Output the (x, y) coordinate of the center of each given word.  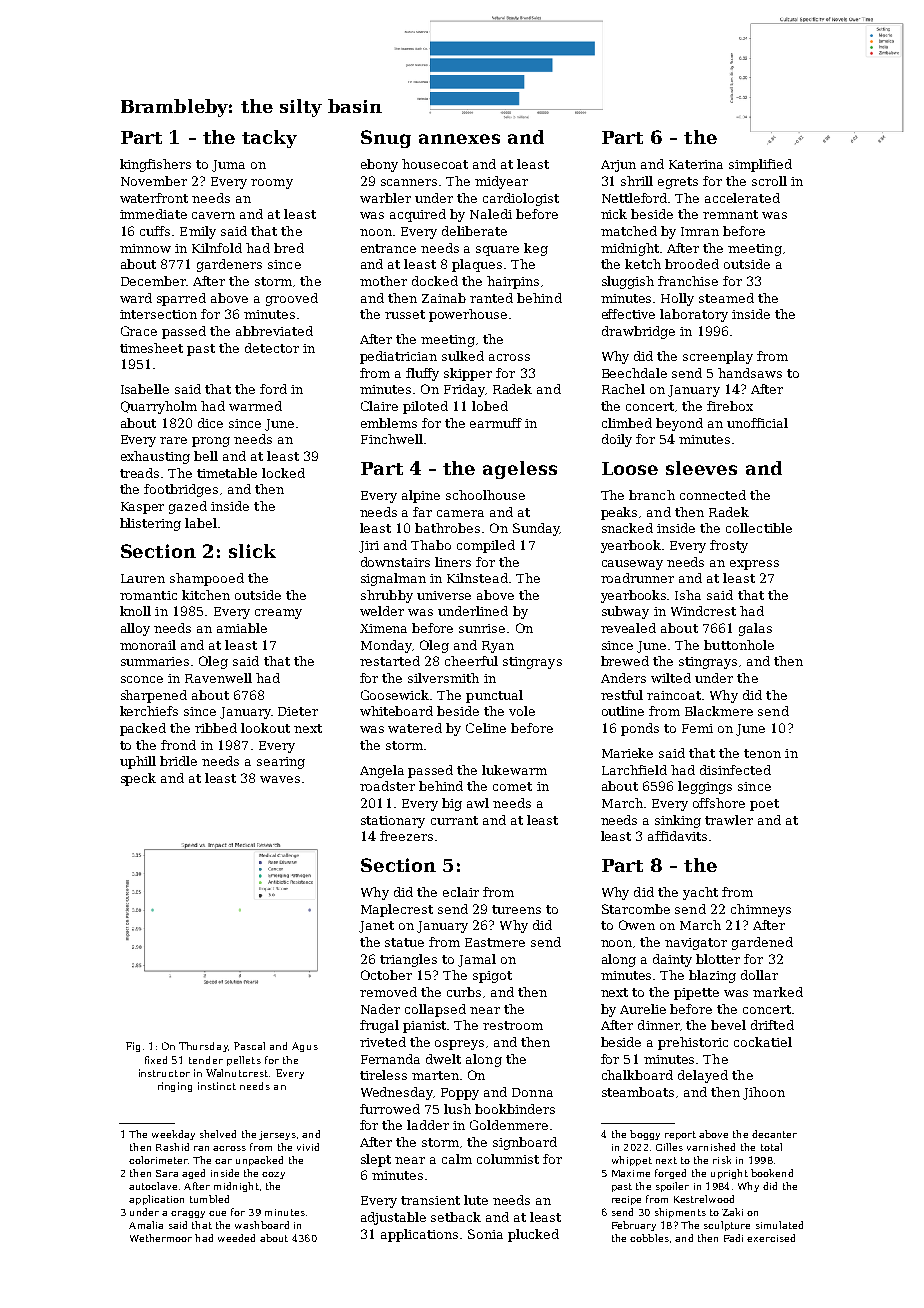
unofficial (757, 423)
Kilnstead (477, 578)
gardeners (229, 265)
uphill (138, 762)
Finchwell (392, 439)
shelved (218, 1134)
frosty (729, 546)
